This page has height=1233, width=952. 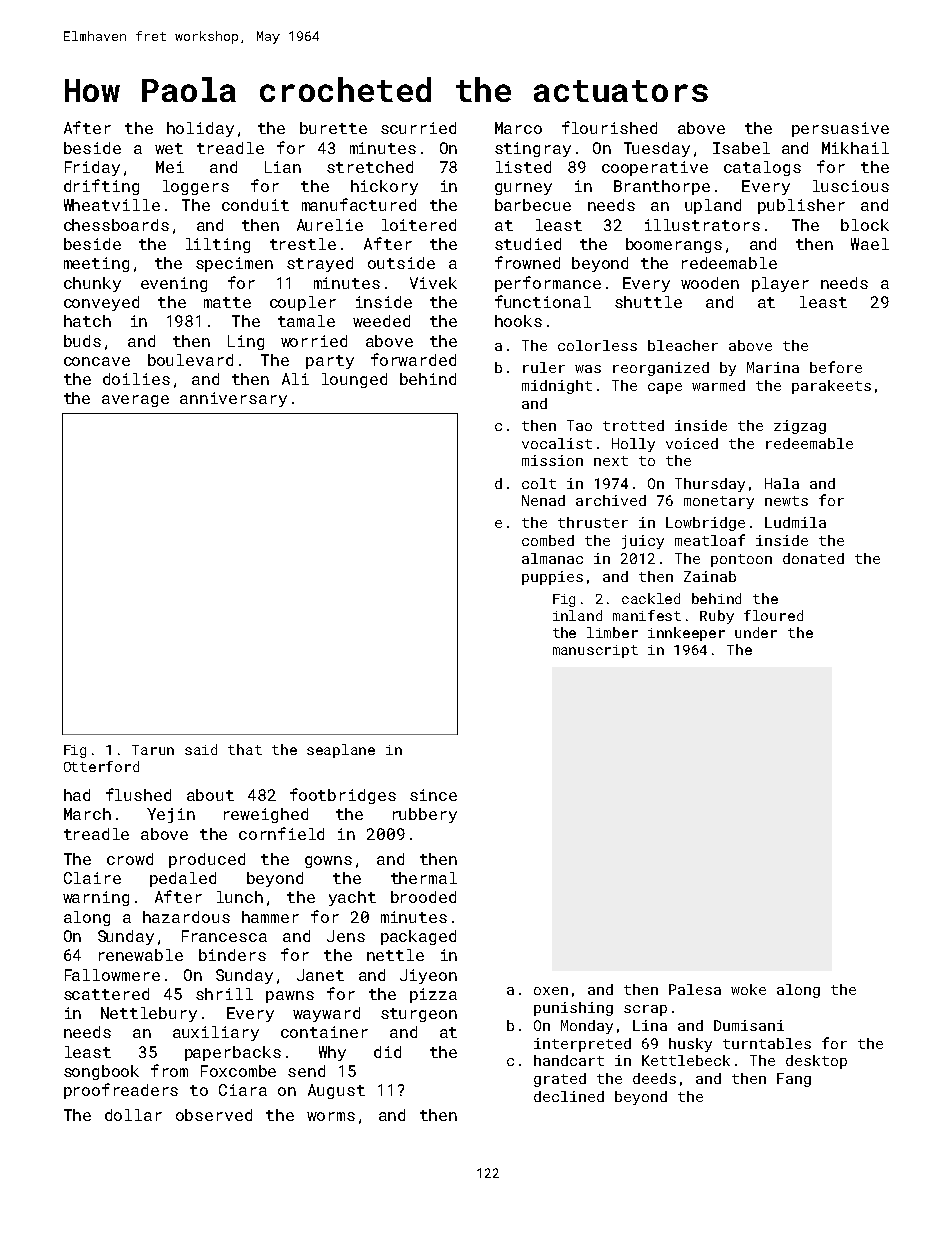 What do you see at coordinates (413, 359) in the page?
I see `forwarded` at bounding box center [413, 359].
